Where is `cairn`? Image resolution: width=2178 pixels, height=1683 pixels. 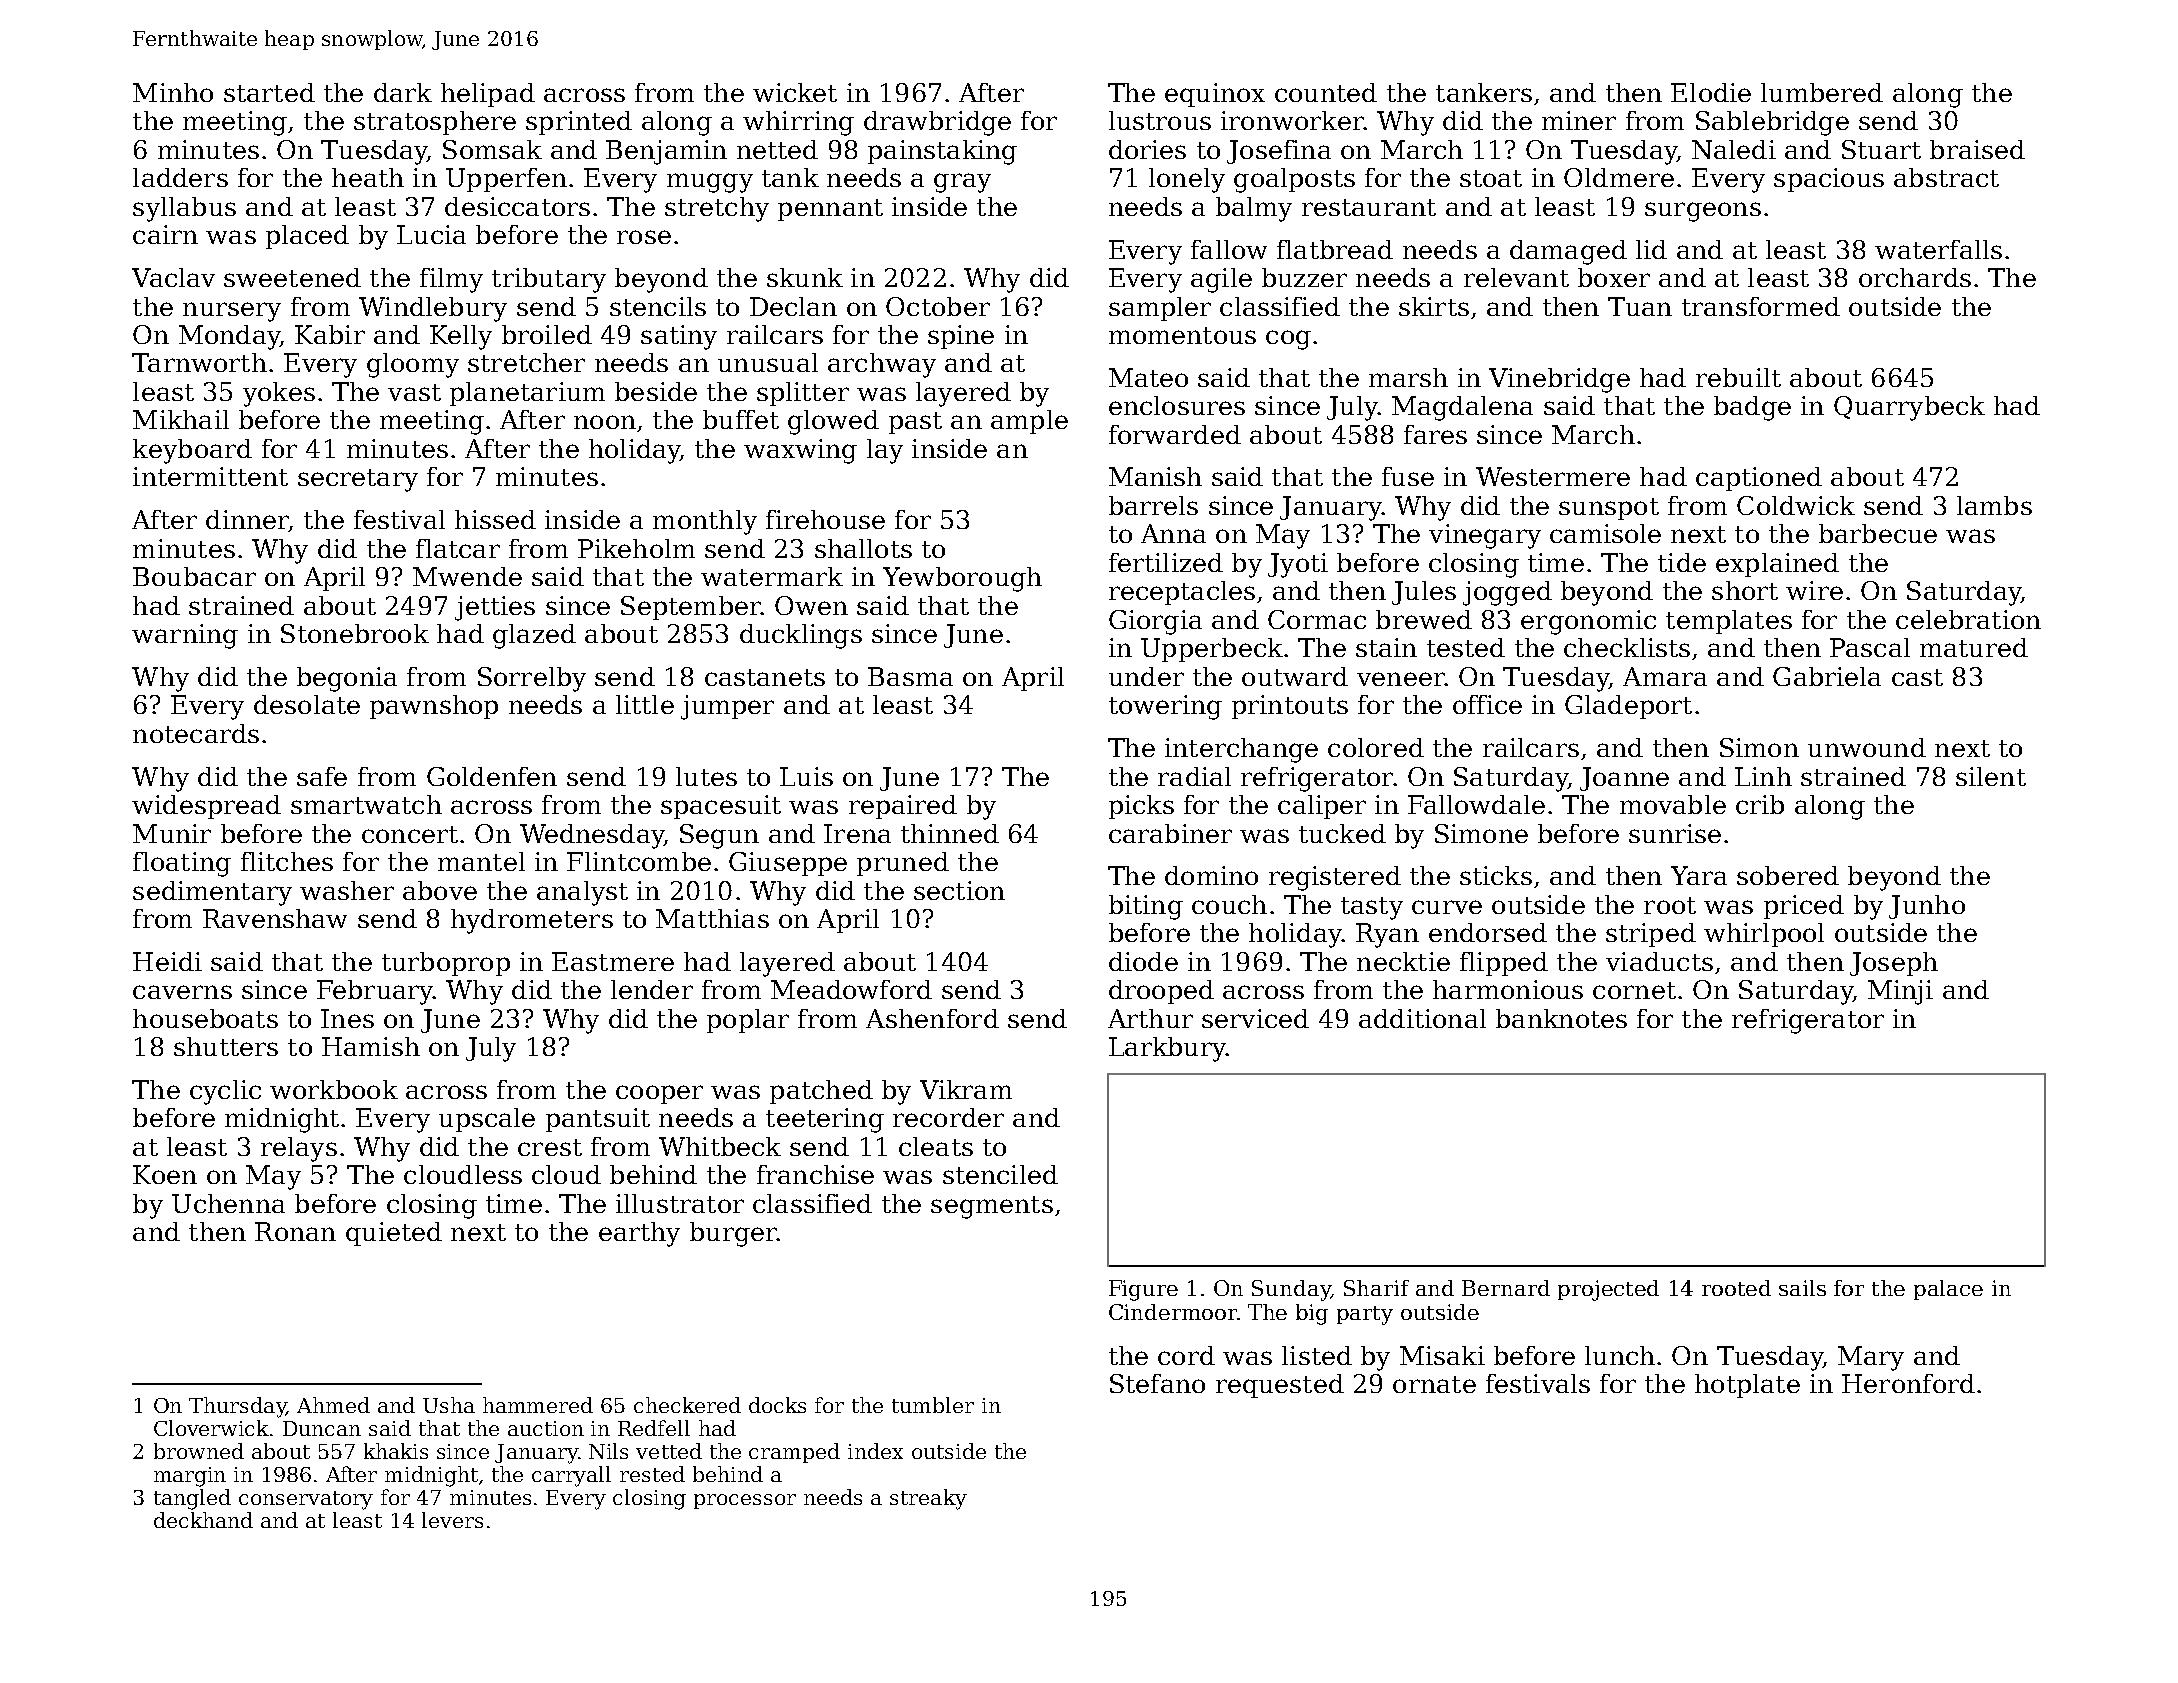
cairn is located at coordinates (165, 234).
